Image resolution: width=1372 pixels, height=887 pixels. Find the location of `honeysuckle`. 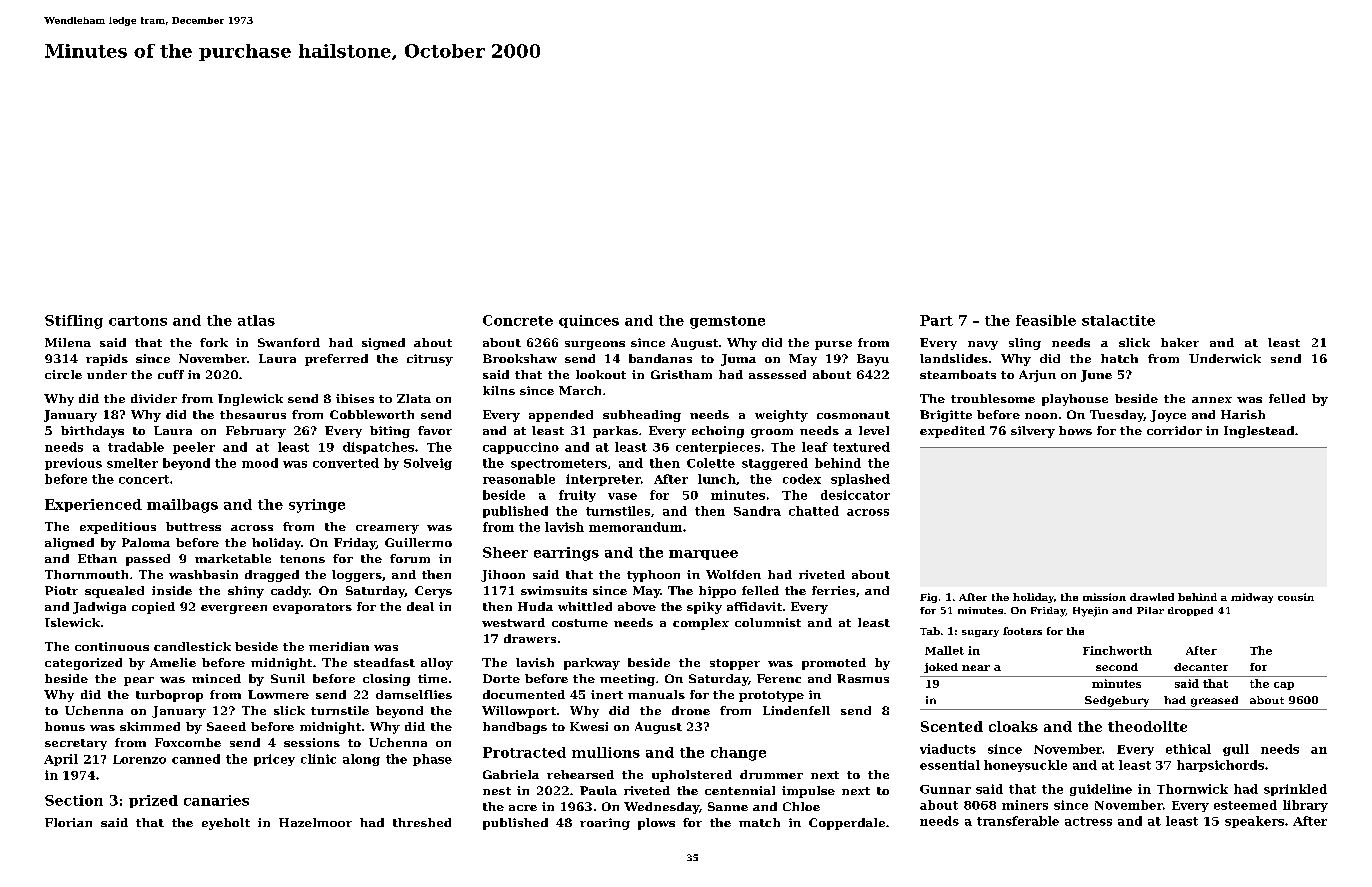

honeysuckle is located at coordinates (1025, 766).
